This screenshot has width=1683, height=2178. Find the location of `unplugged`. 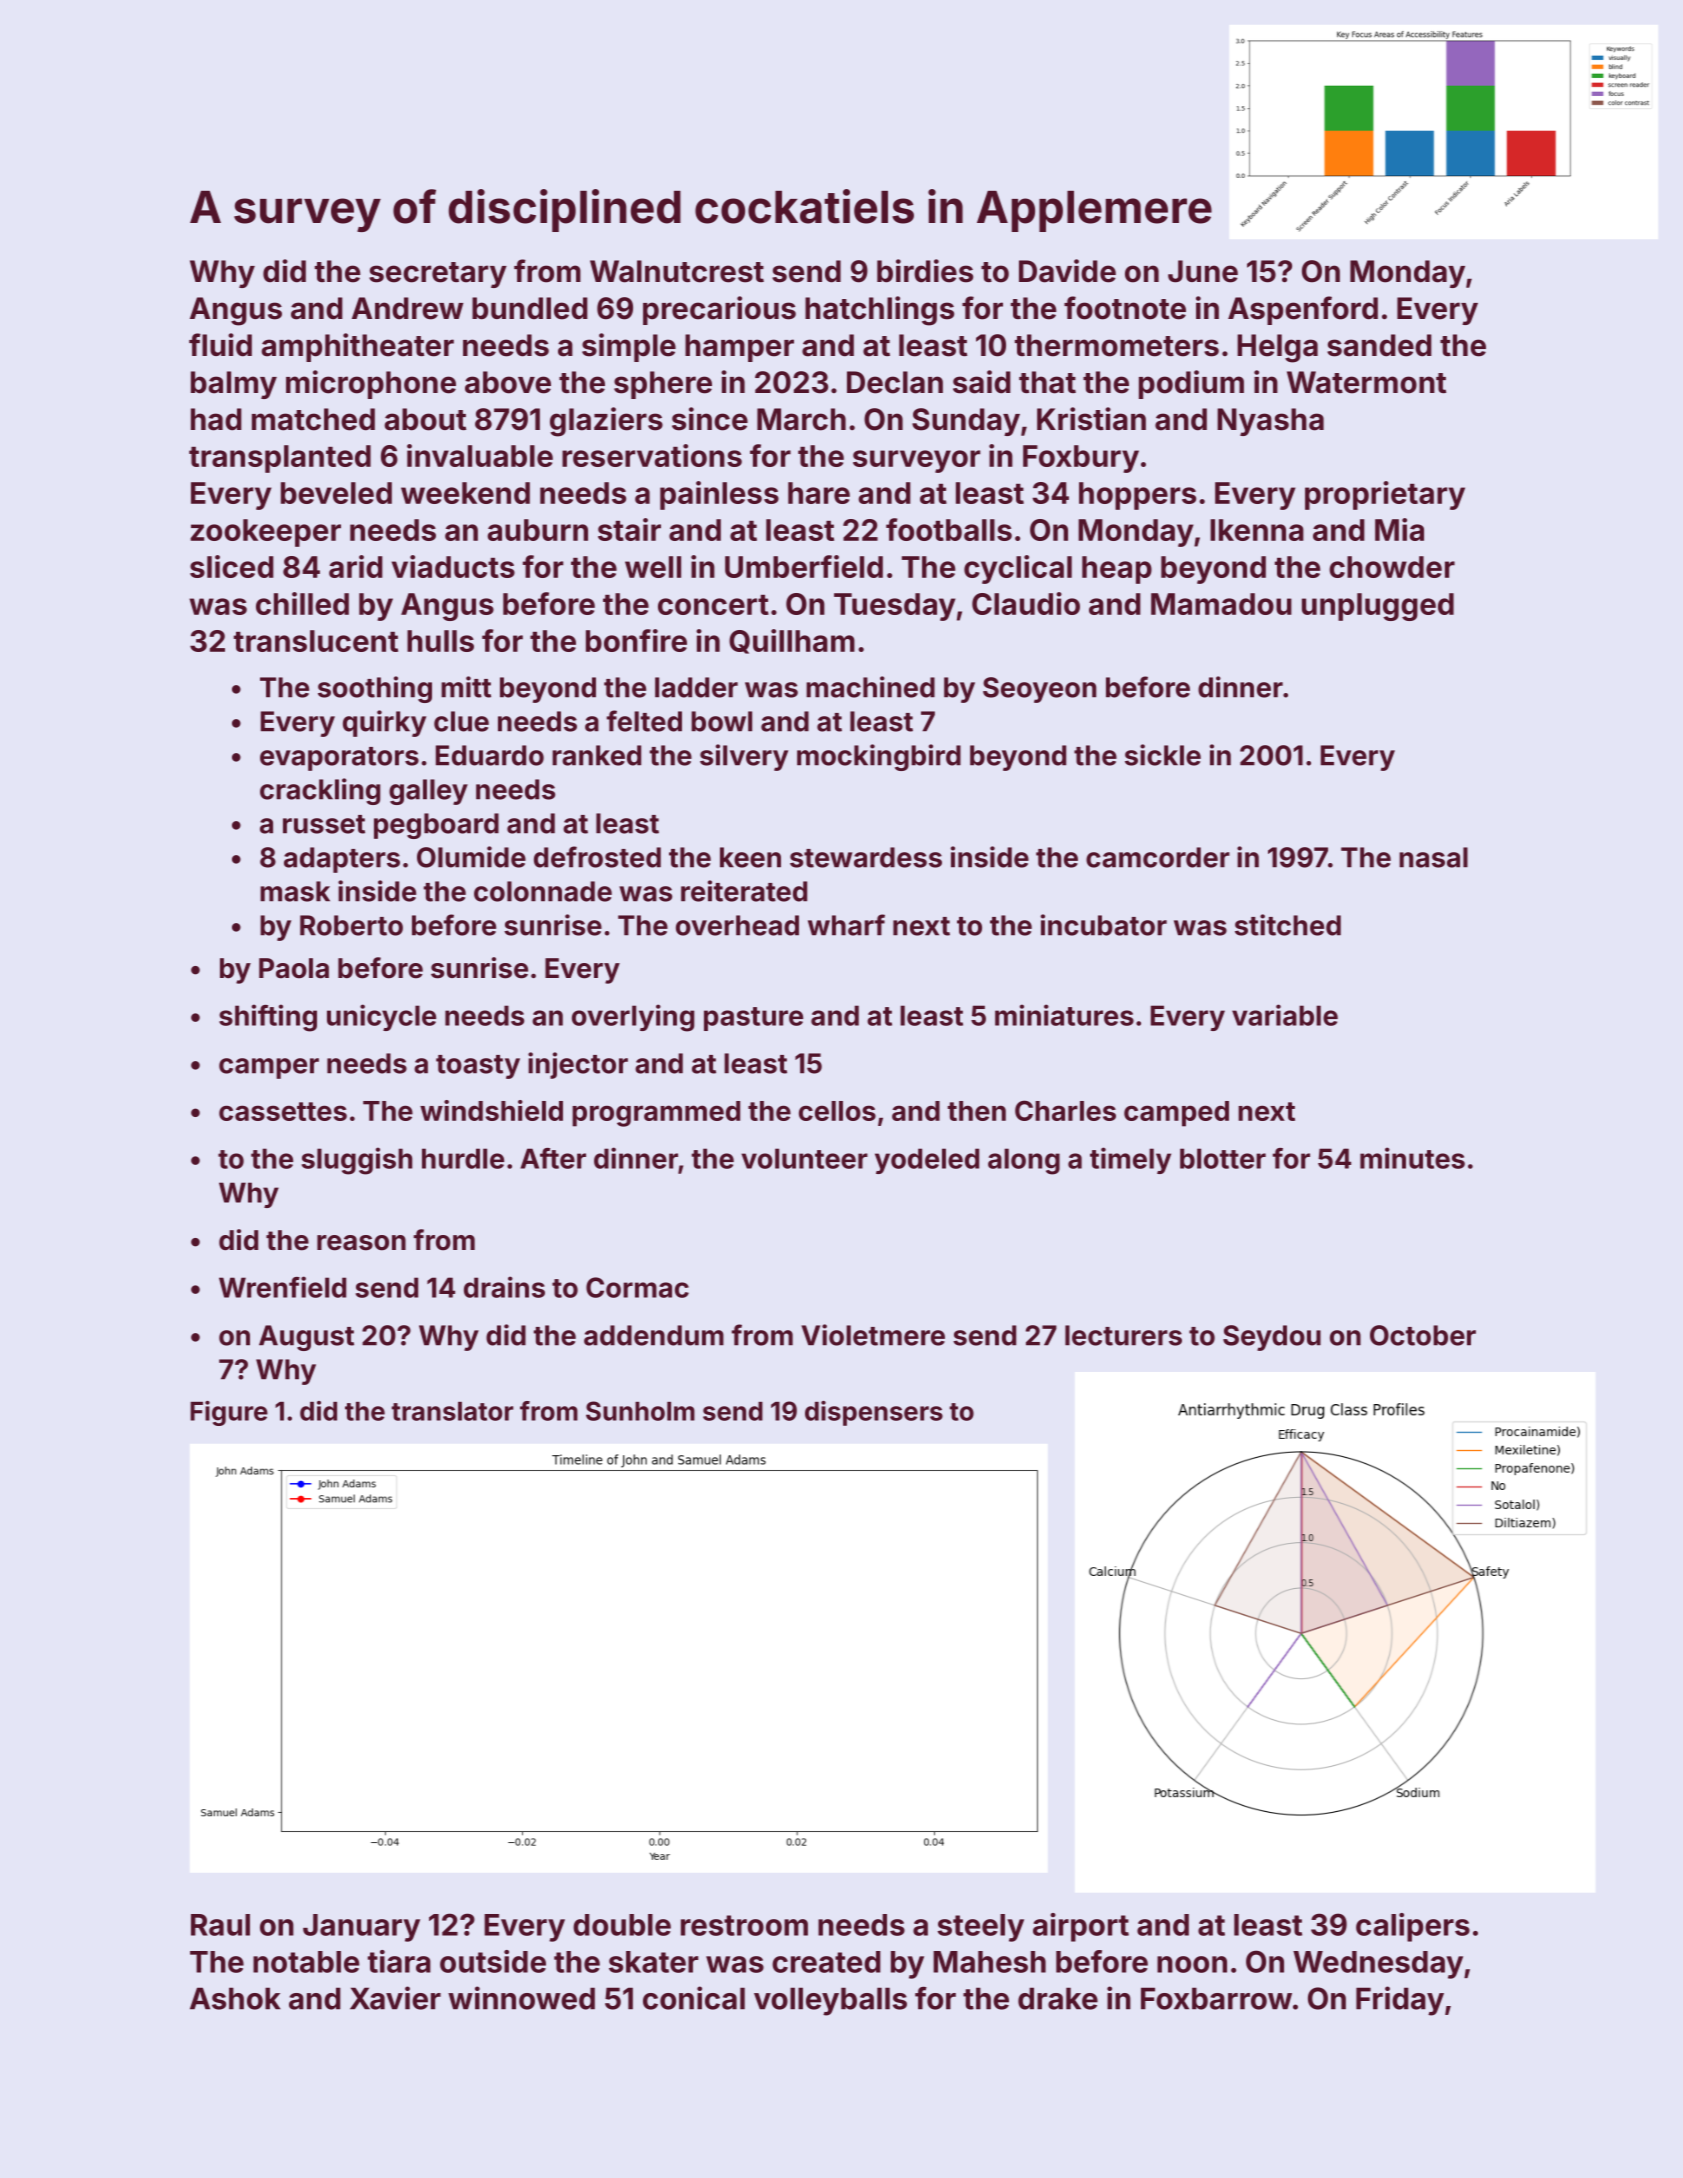

unplugged is located at coordinates (1378, 607).
